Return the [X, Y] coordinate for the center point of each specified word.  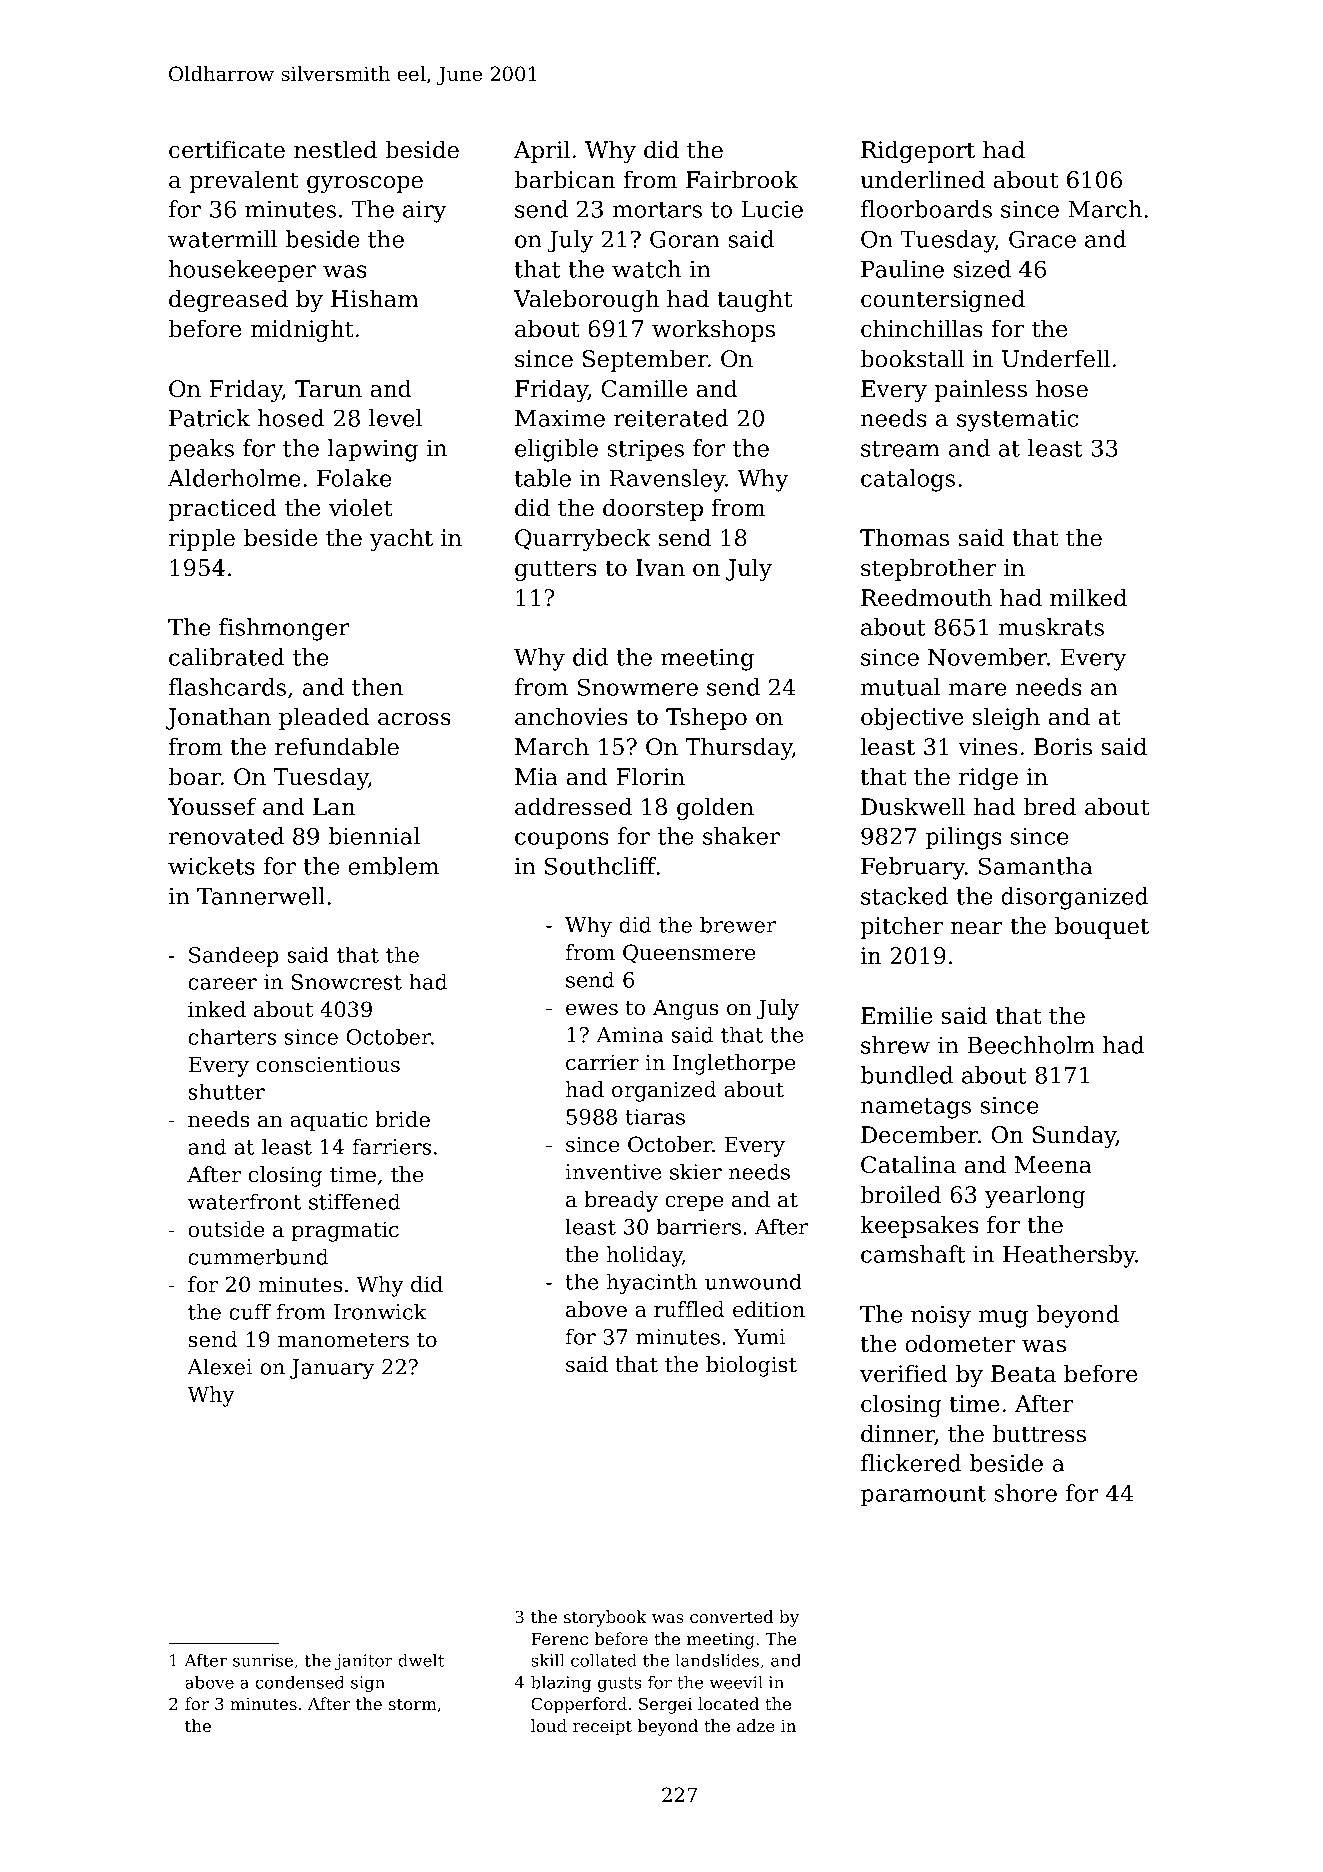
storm [413, 1704]
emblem [393, 866]
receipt [602, 1728]
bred [1049, 806]
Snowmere [638, 687]
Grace [1042, 239]
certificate [227, 149]
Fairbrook [742, 179]
